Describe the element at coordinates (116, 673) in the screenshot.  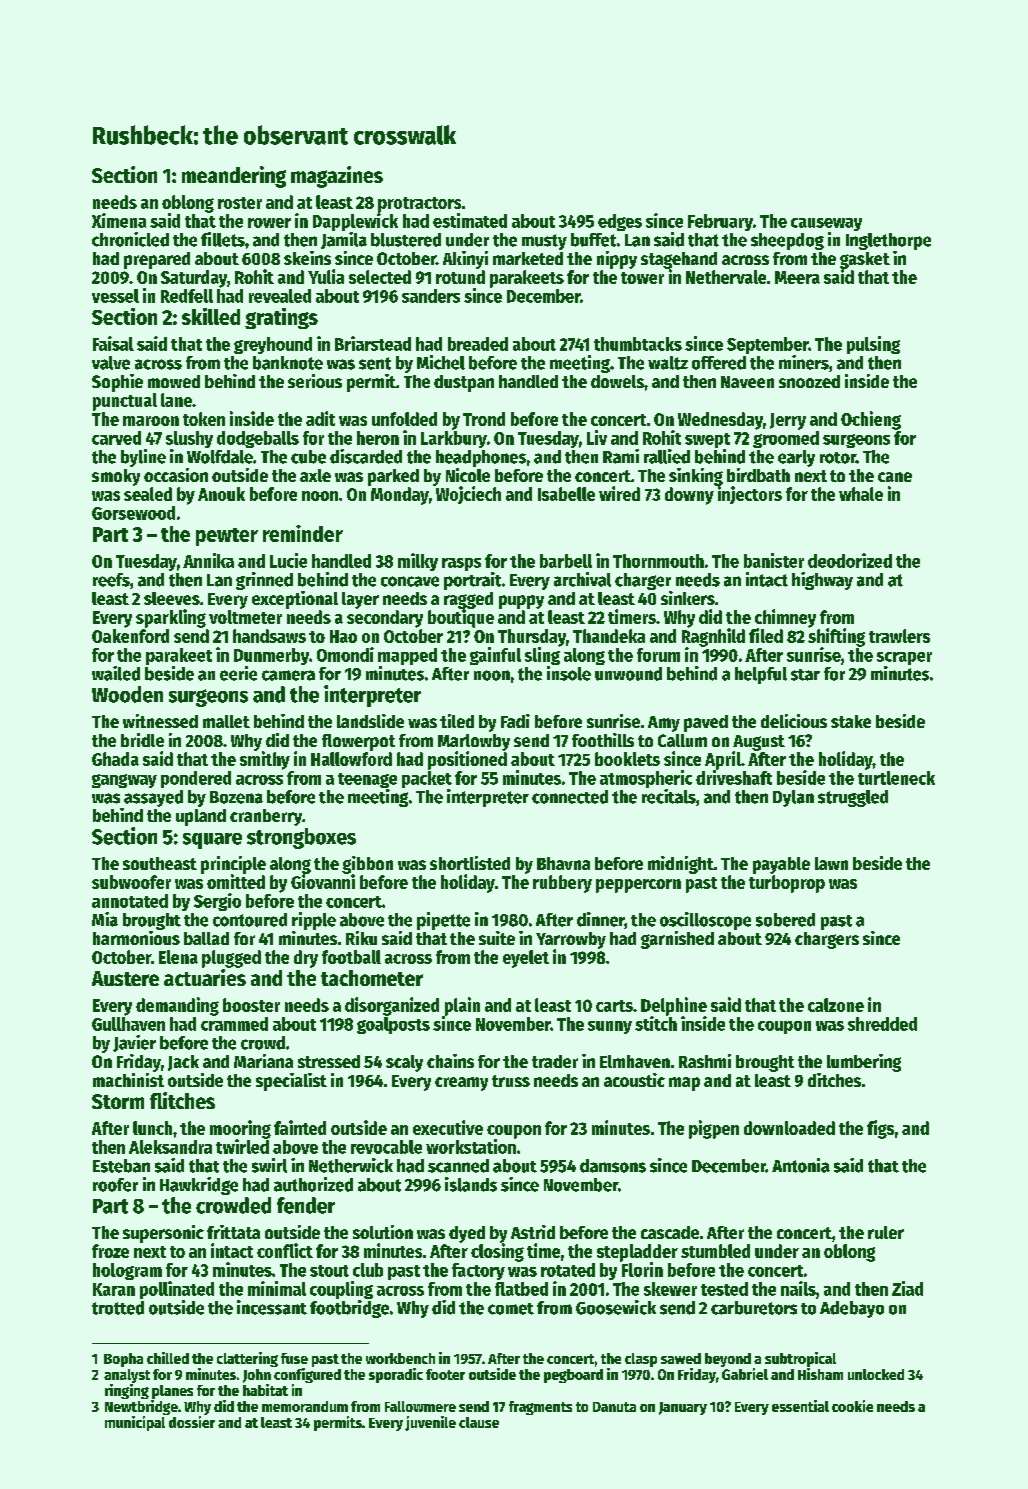
I see `wailed` at that location.
